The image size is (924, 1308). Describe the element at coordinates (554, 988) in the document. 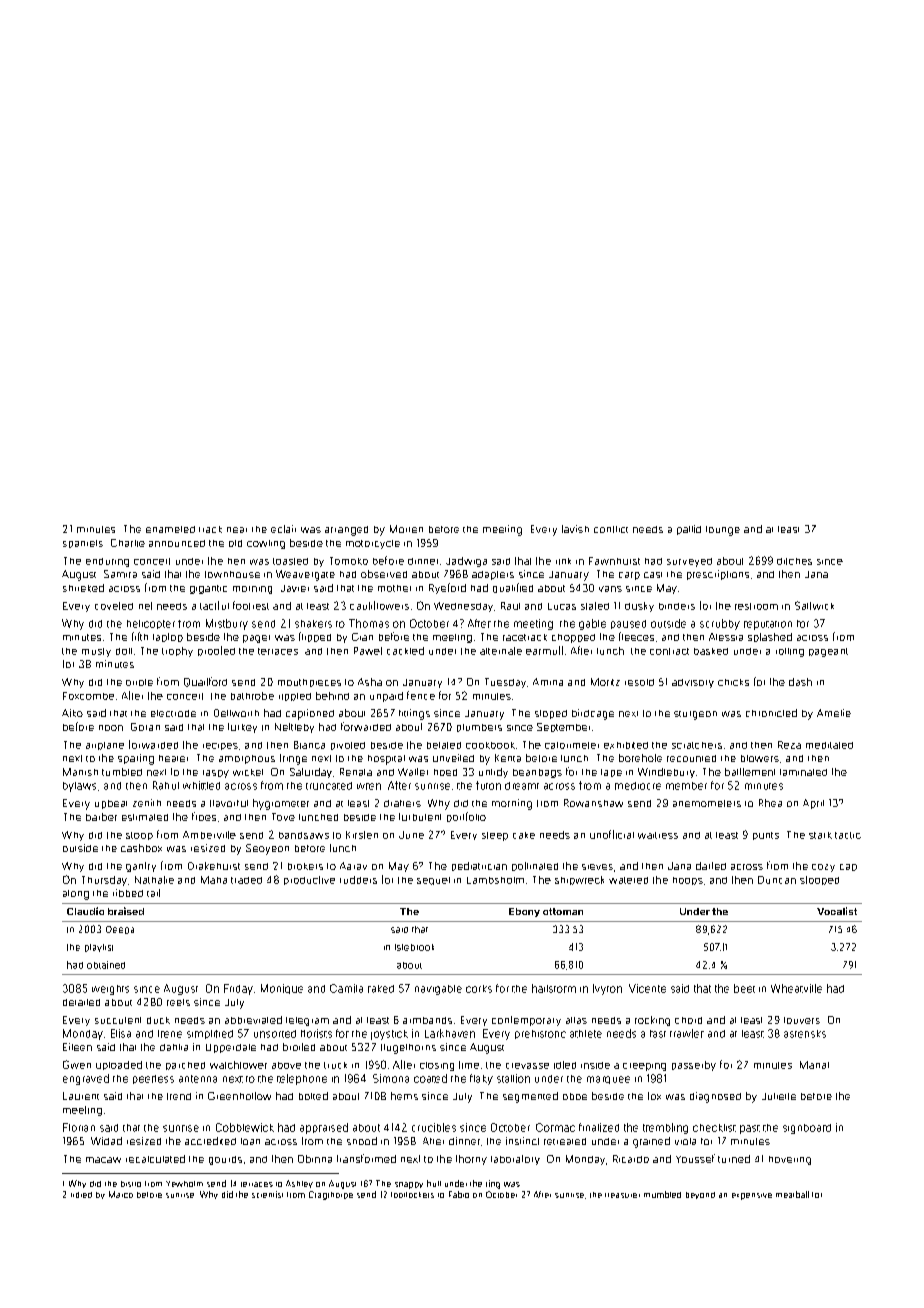

I see `hailstorm` at that location.
